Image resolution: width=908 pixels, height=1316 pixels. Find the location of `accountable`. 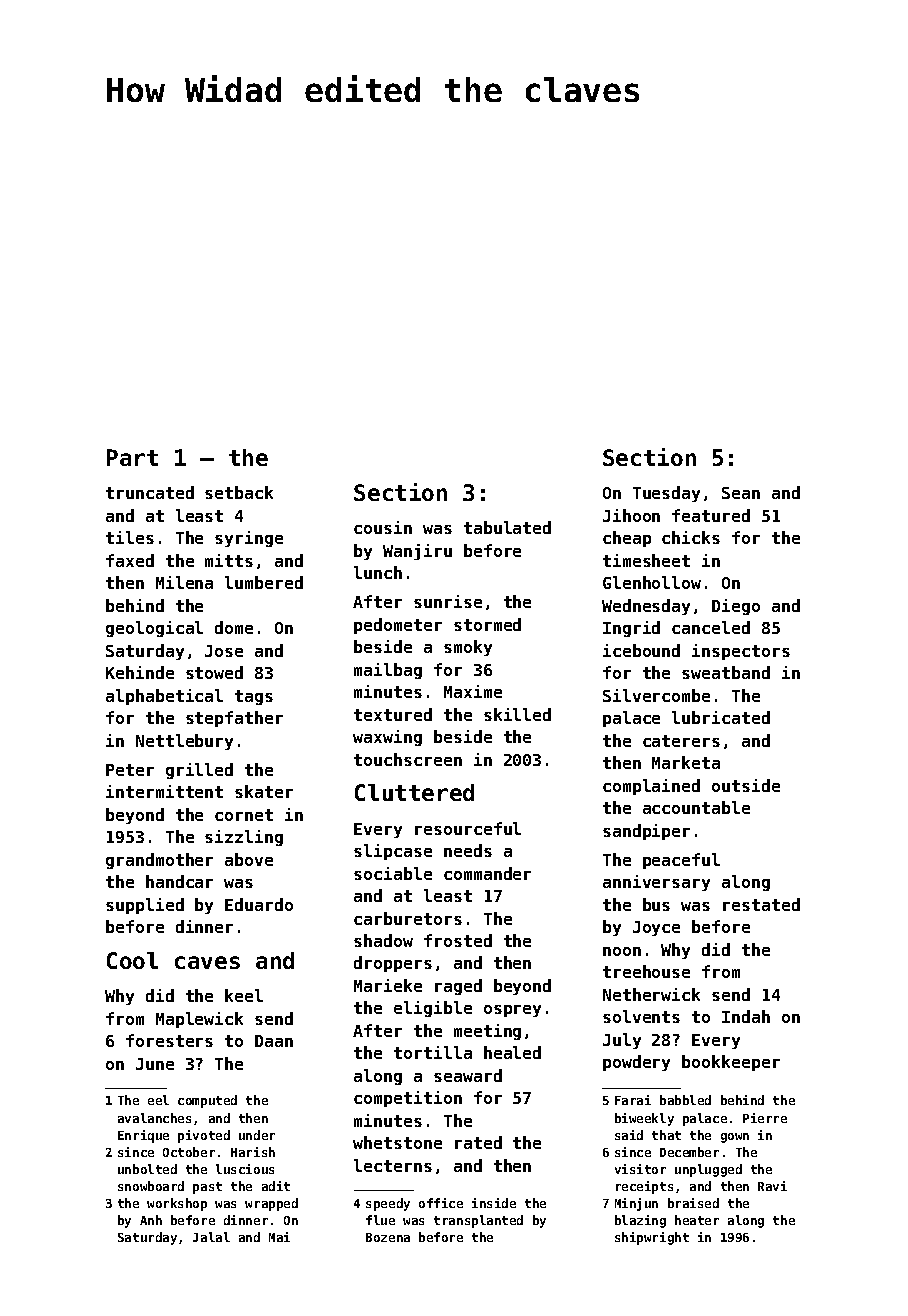

accountable is located at coordinates (696, 807).
